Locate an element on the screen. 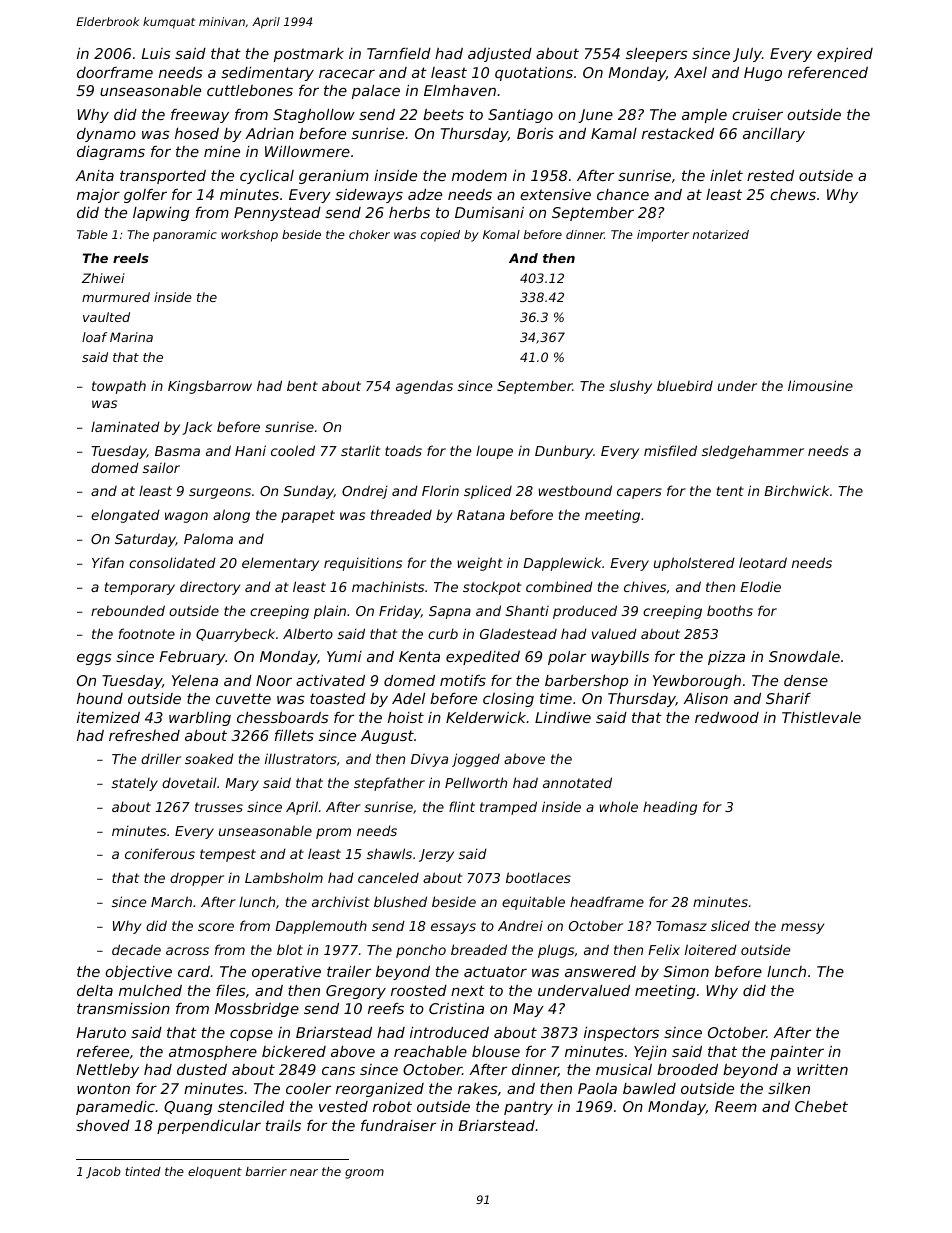 This screenshot has width=952, height=1233. expired is located at coordinates (845, 55).
